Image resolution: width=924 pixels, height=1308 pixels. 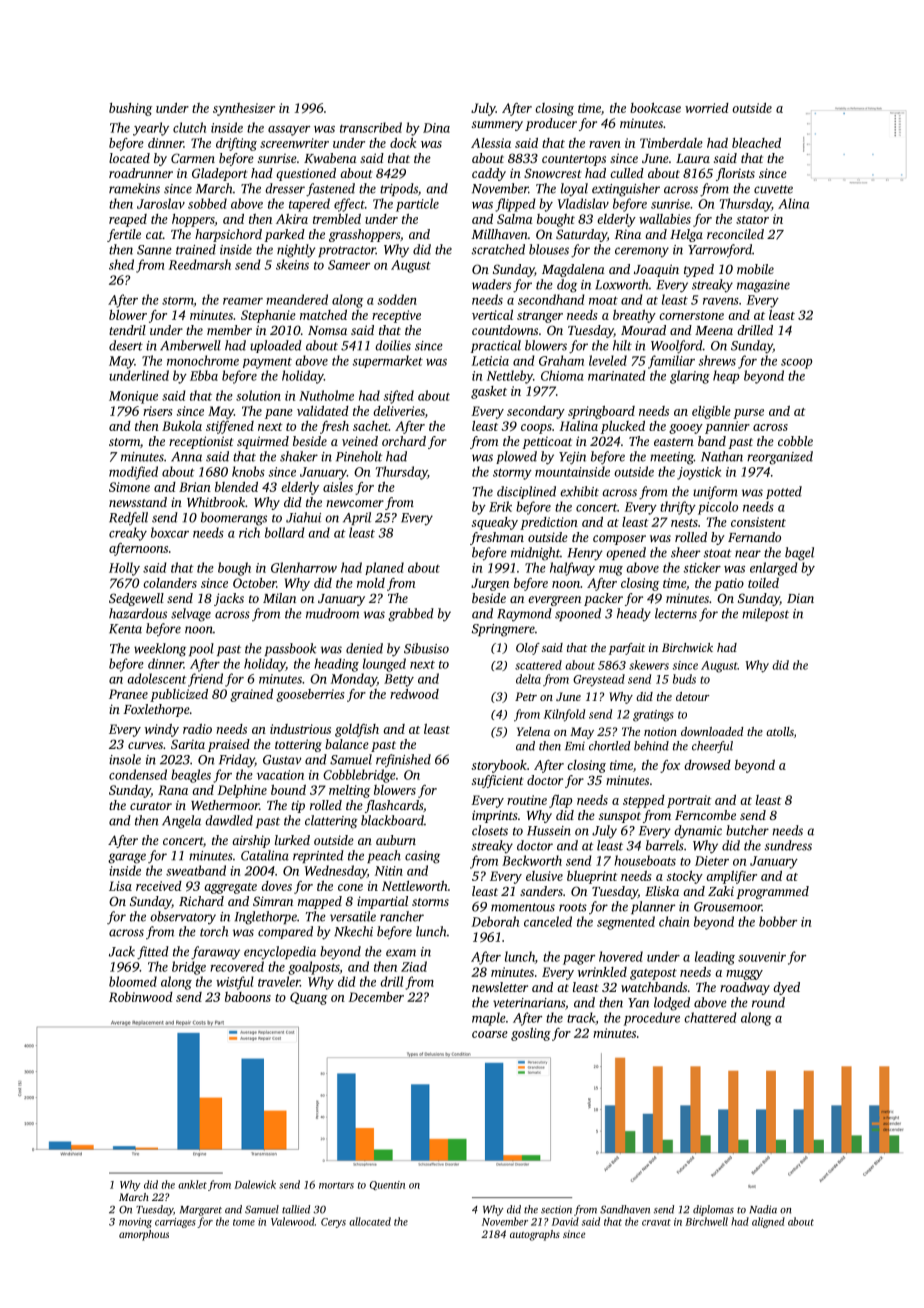 What do you see at coordinates (399, 189) in the document?
I see `tripods` at bounding box center [399, 189].
